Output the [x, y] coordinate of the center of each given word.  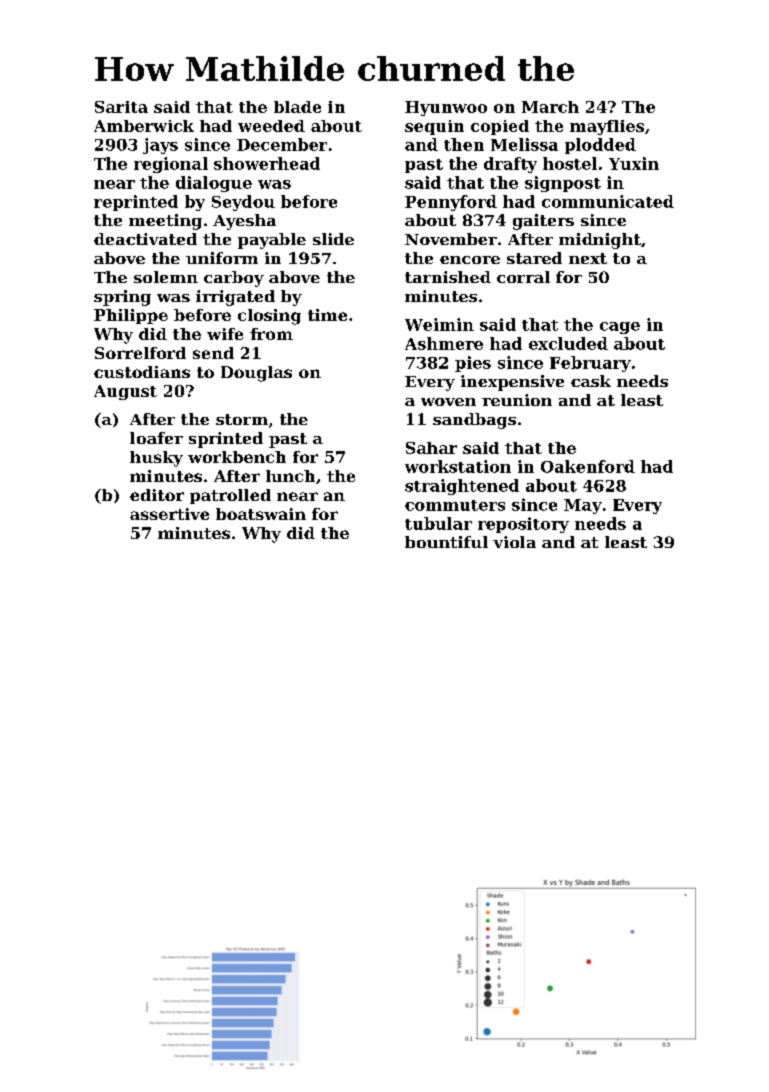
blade [297, 107]
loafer [156, 438]
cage [620, 328]
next [588, 258]
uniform [222, 258]
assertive [169, 514]
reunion [517, 400]
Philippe [131, 316]
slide [333, 239]
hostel [570, 163]
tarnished [448, 277]
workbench [237, 457]
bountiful [446, 542]
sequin [434, 127]
